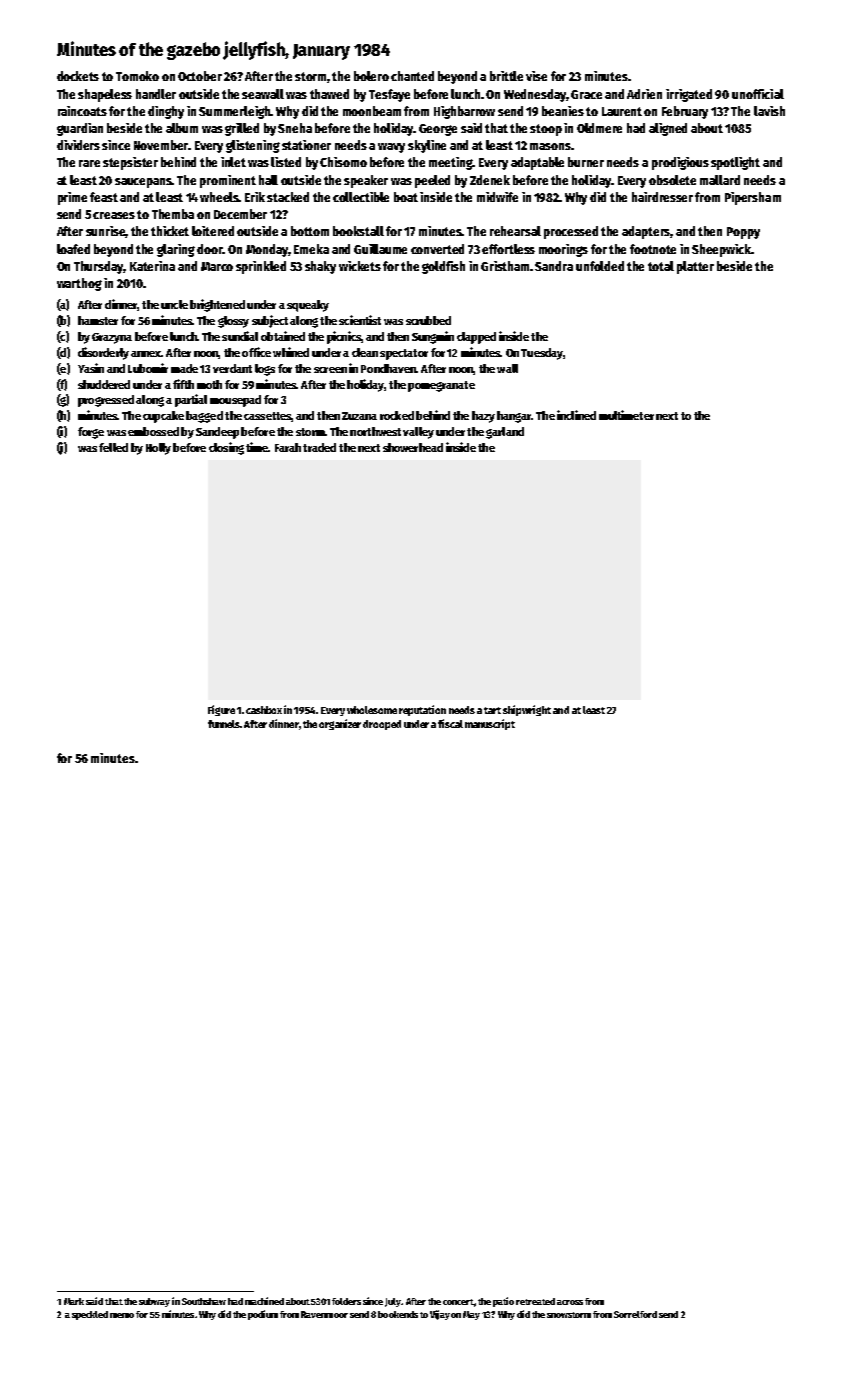  I want to click on funnels, so click(224, 724).
